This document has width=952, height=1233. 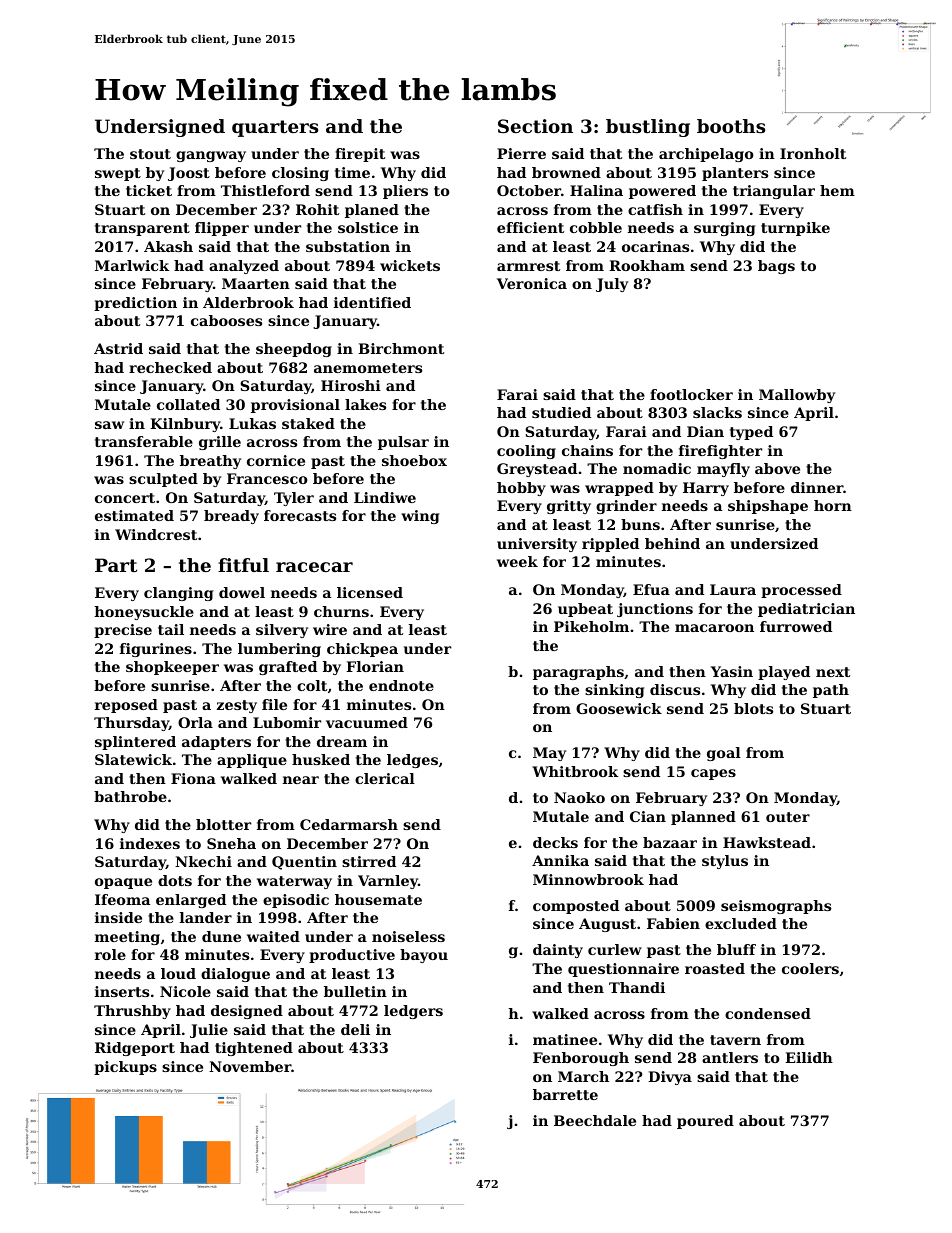 I want to click on pickups, so click(x=125, y=1068).
